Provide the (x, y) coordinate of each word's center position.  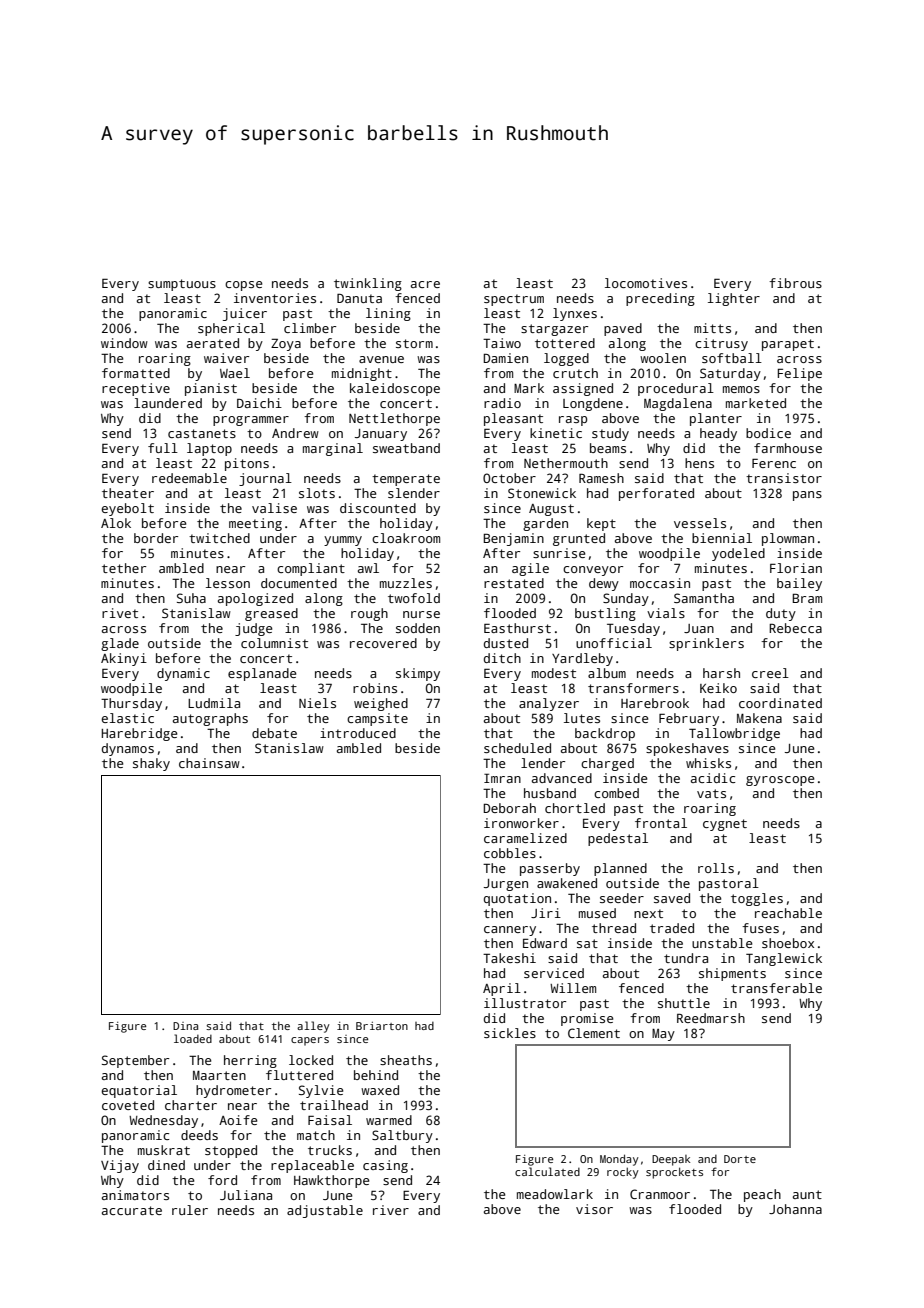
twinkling (368, 284)
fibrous (795, 283)
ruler (190, 1210)
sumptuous (182, 285)
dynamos (128, 749)
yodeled (738, 554)
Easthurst (517, 628)
